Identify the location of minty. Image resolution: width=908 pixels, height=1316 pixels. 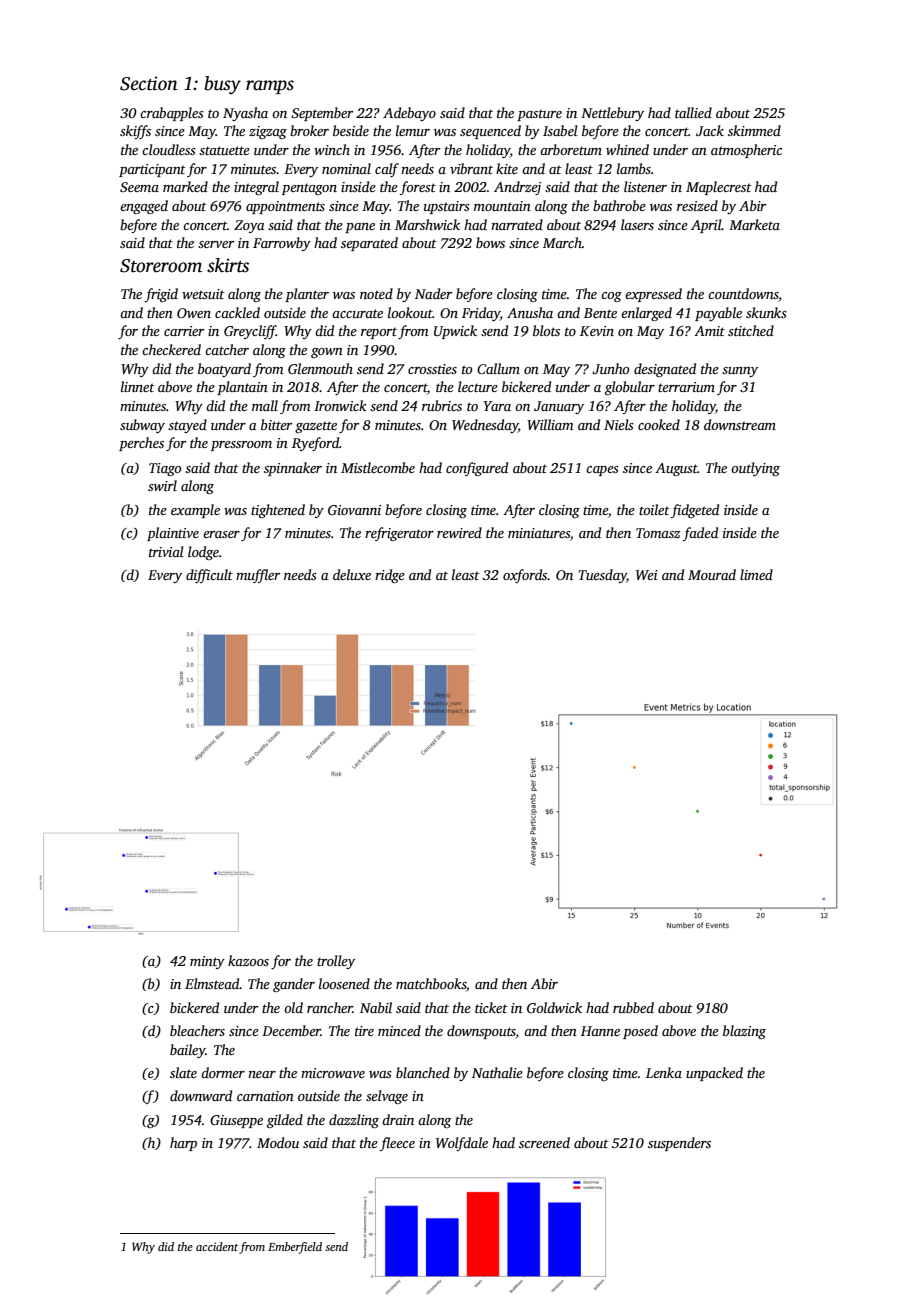
(207, 962).
